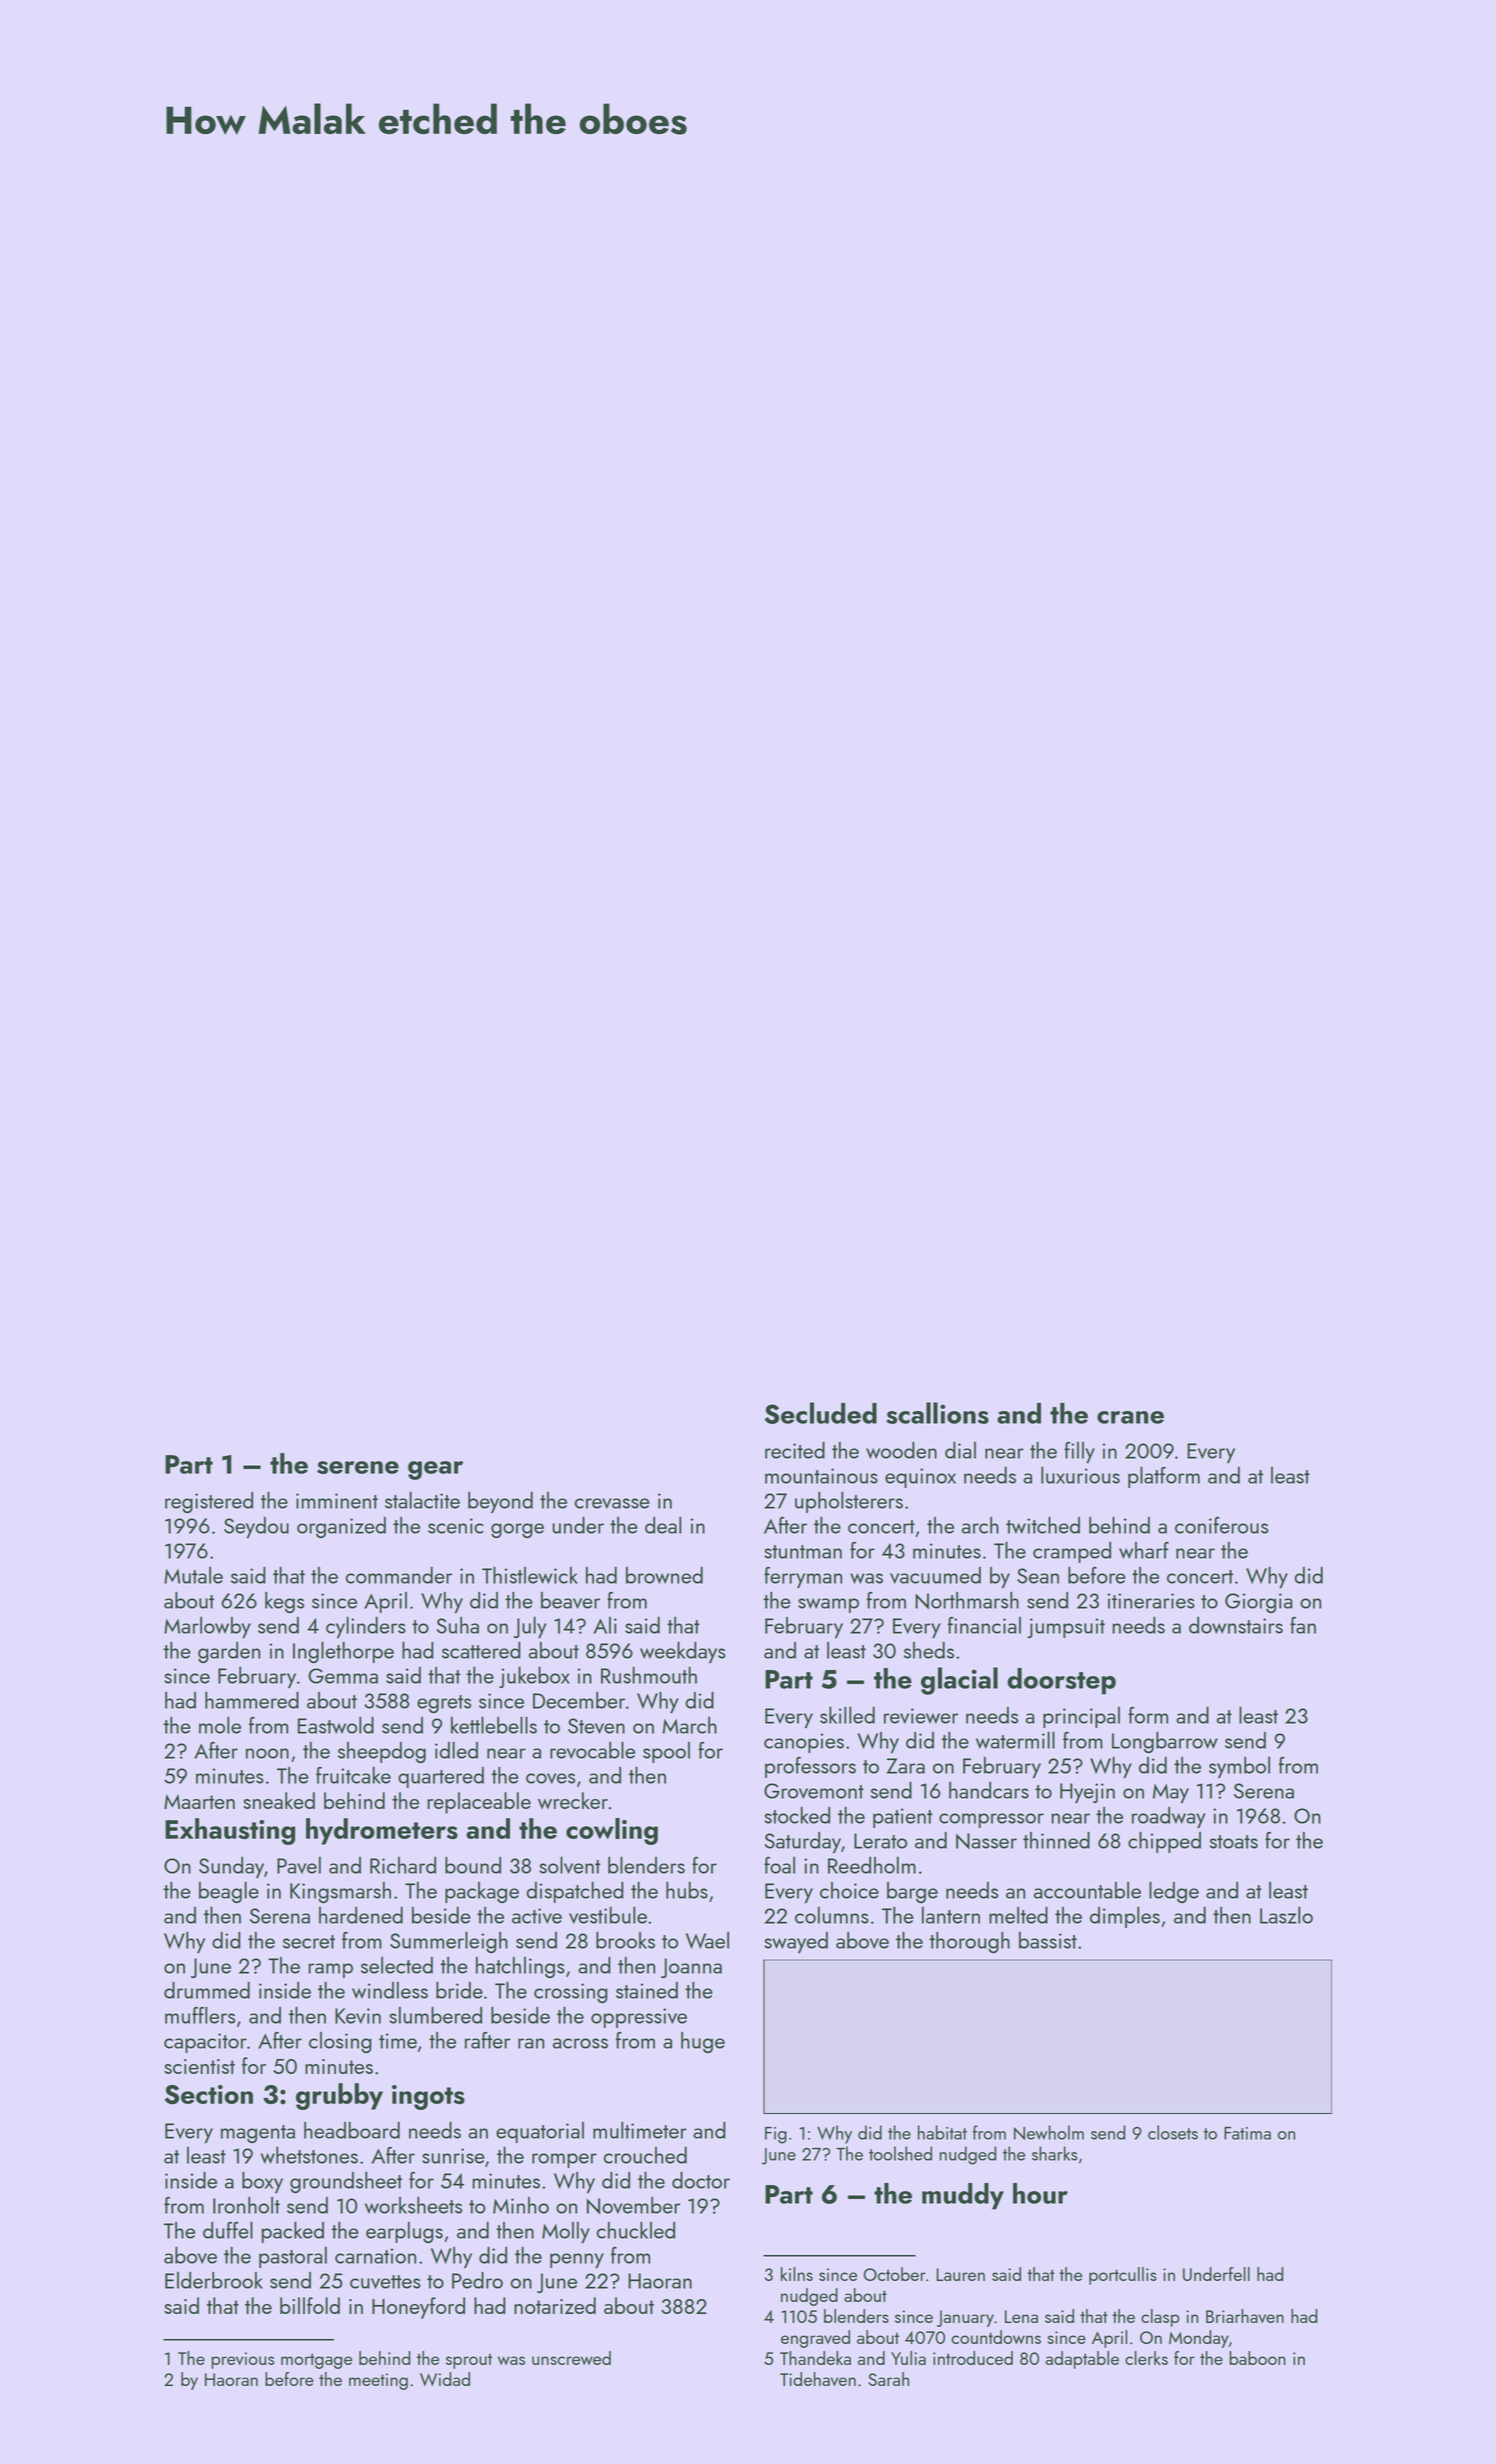 The height and width of the screenshot is (2464, 1496). What do you see at coordinates (418, 2308) in the screenshot?
I see `Honeyford` at bounding box center [418, 2308].
